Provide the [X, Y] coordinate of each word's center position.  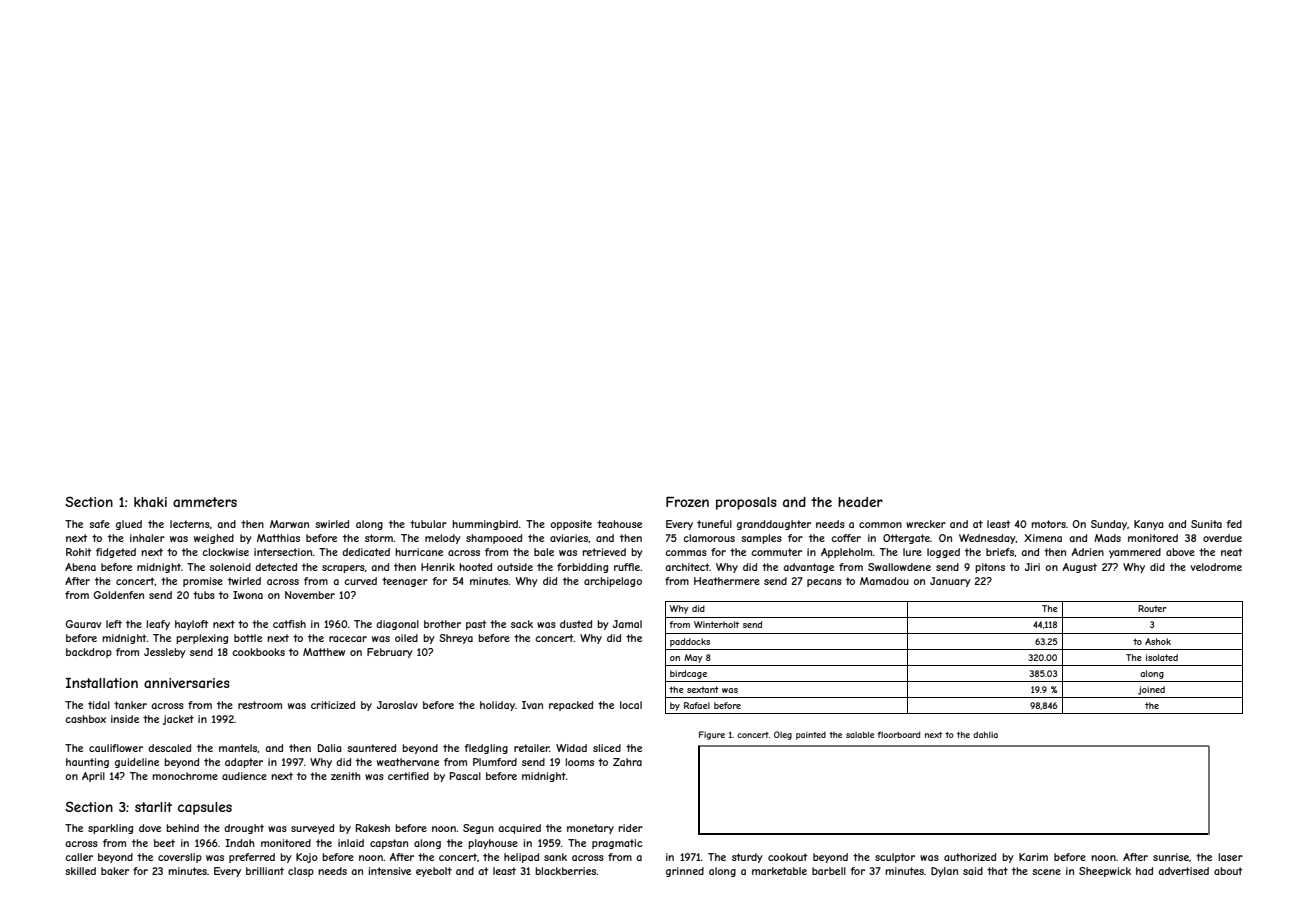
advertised [1183, 871]
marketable [779, 871]
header [860, 502]
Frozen [687, 502]
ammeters [205, 502]
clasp [301, 872]
